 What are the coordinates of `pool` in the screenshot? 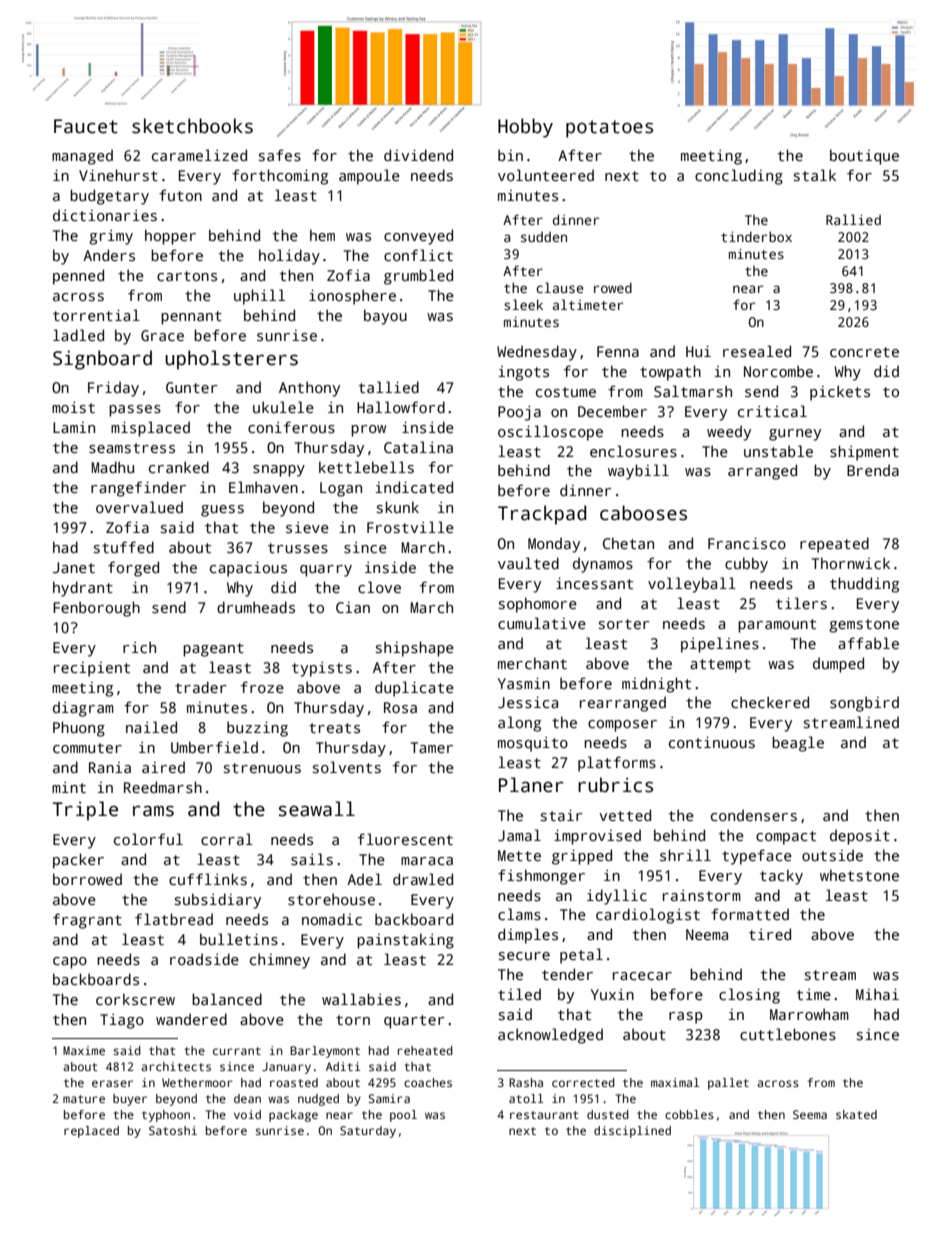 It's located at (403, 1116).
